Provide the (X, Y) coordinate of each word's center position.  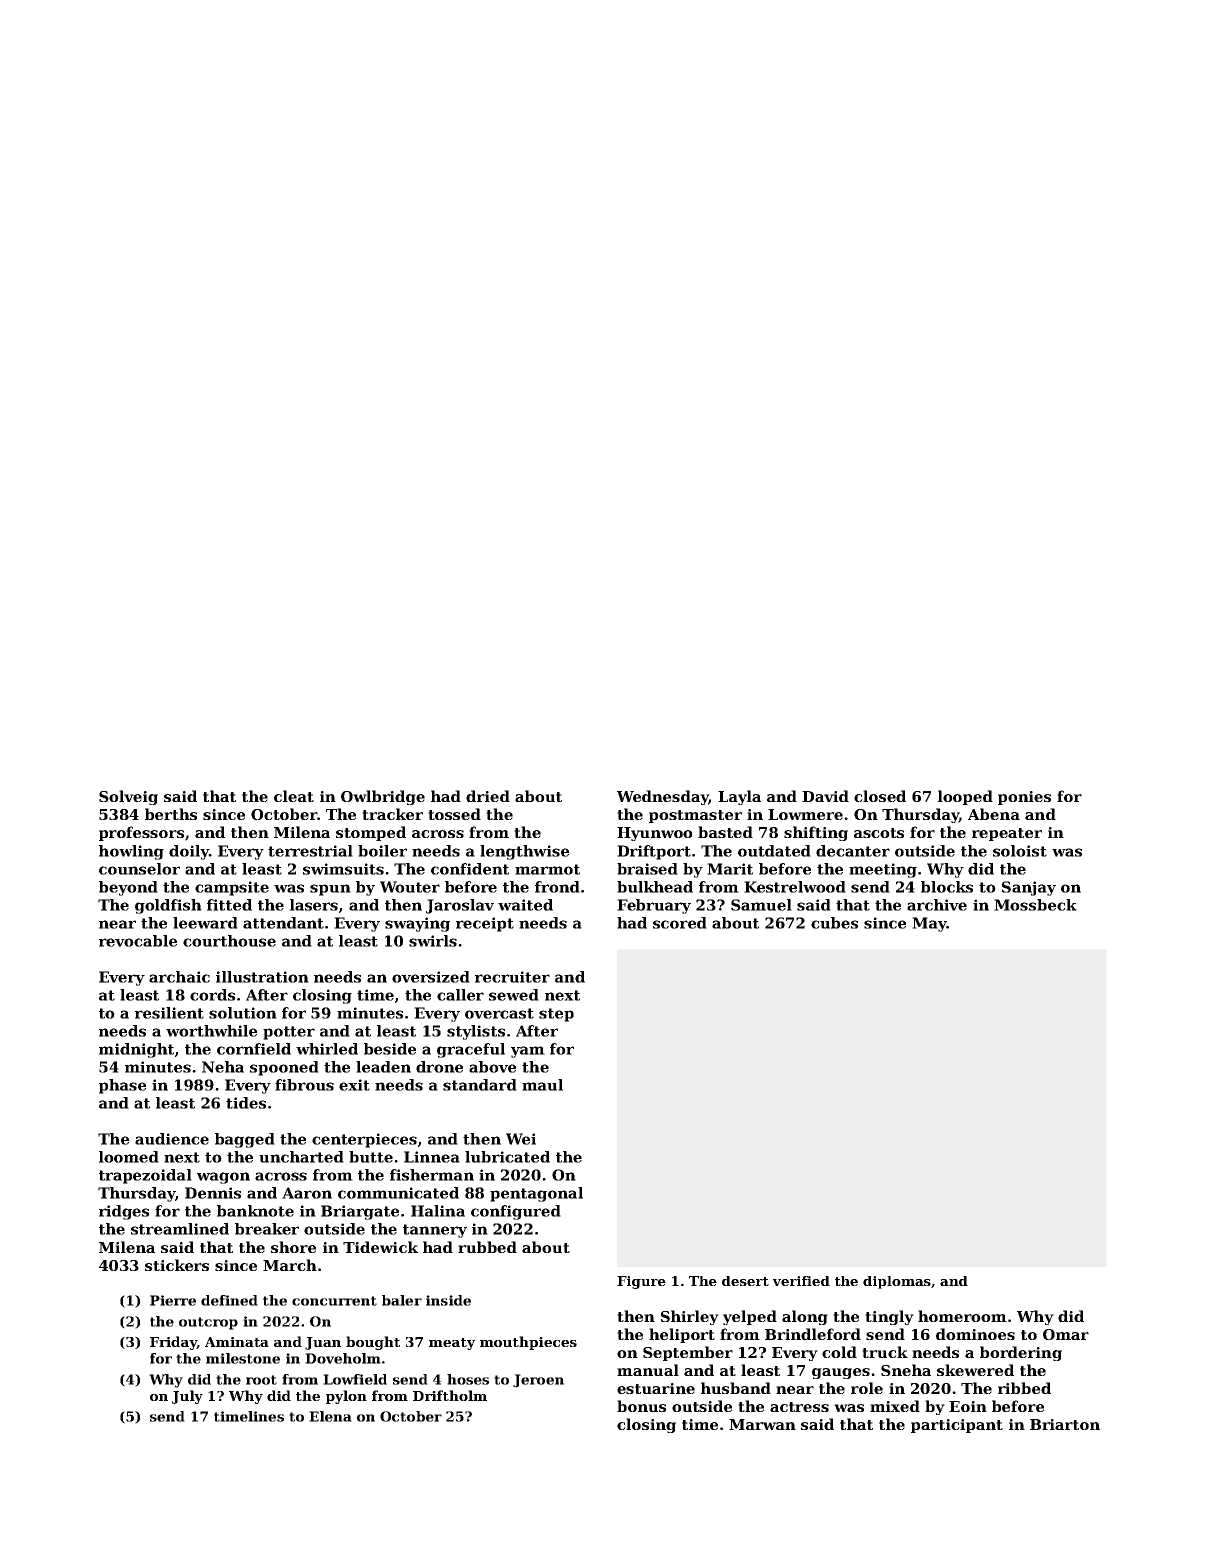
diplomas (897, 1282)
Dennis (213, 1193)
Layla (739, 797)
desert (745, 1281)
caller (460, 995)
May (929, 924)
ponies (1024, 798)
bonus (641, 1406)
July (187, 1397)
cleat (294, 796)
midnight (136, 1050)
